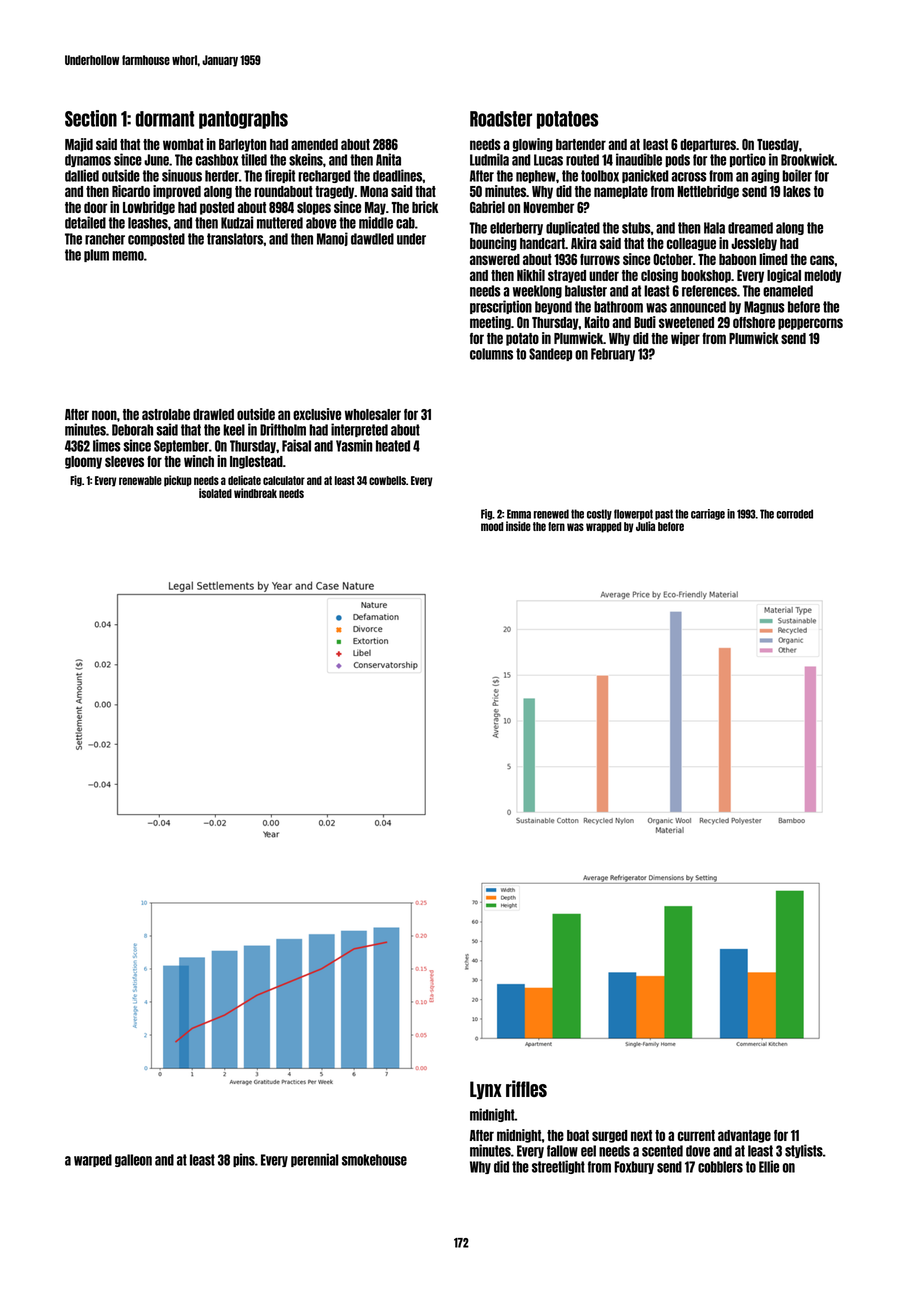 This screenshot has height=1316, width=908. Describe the element at coordinates (104, 415) in the screenshot. I see `noon` at that location.
